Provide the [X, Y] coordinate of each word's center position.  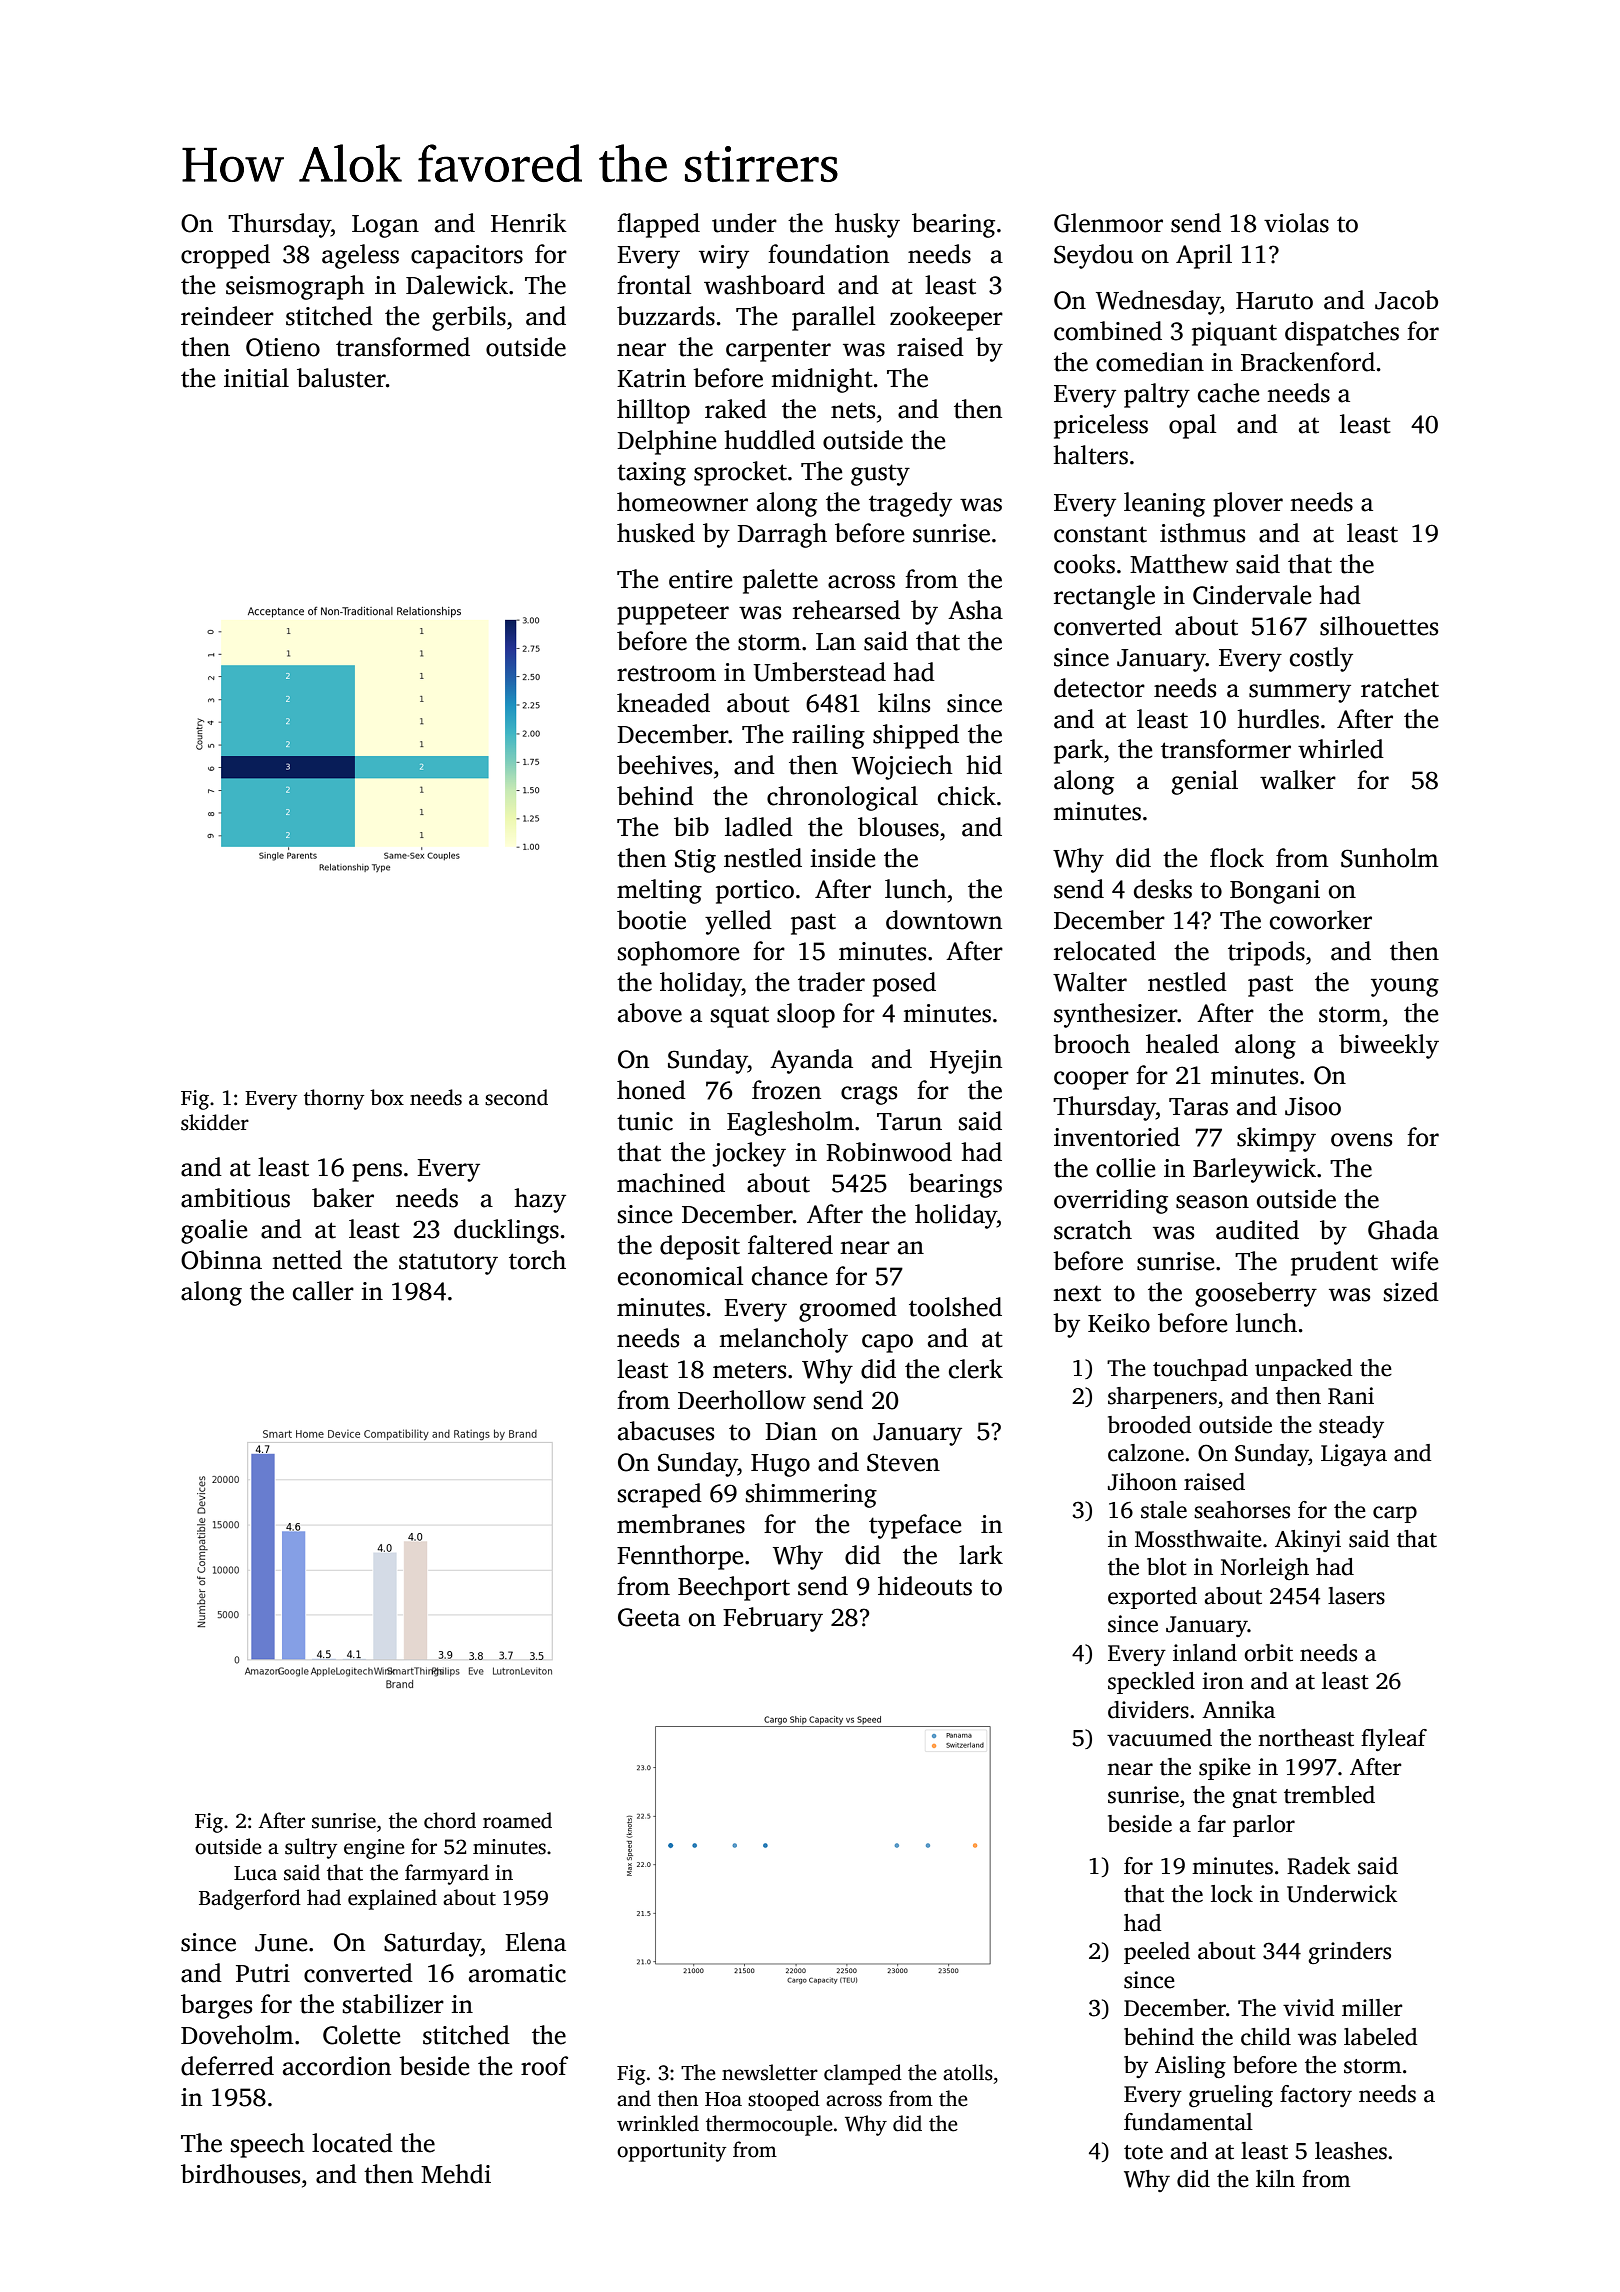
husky [867, 225]
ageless [360, 256]
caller [323, 1291]
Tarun [909, 1122]
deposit [700, 1247]
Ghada [1403, 1230]
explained [392, 1899]
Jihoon [1142, 1482]
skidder [215, 1122]
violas [1296, 223]
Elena [535, 1942]
